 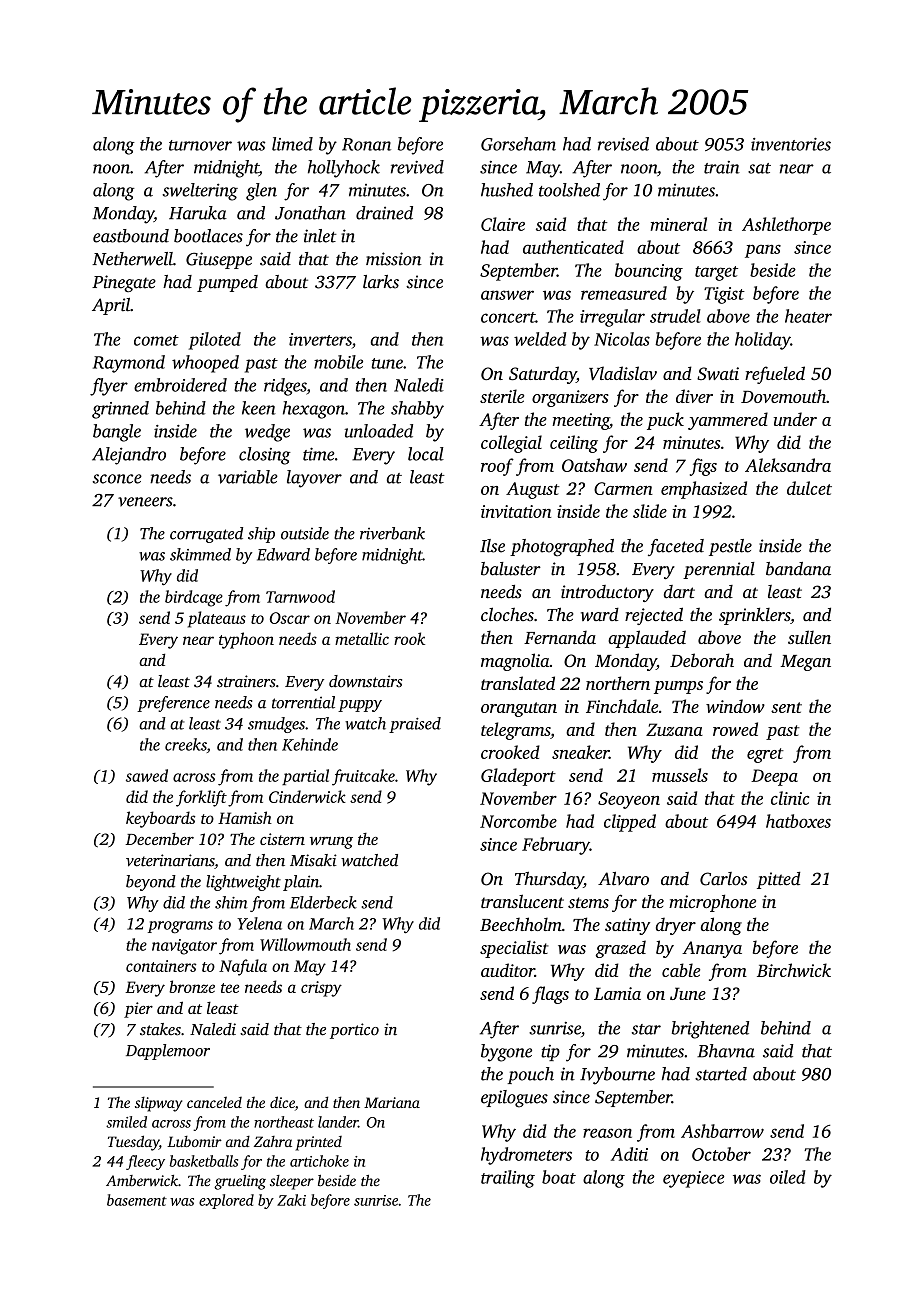 What do you see at coordinates (724, 295) in the screenshot?
I see `Tigist` at bounding box center [724, 295].
